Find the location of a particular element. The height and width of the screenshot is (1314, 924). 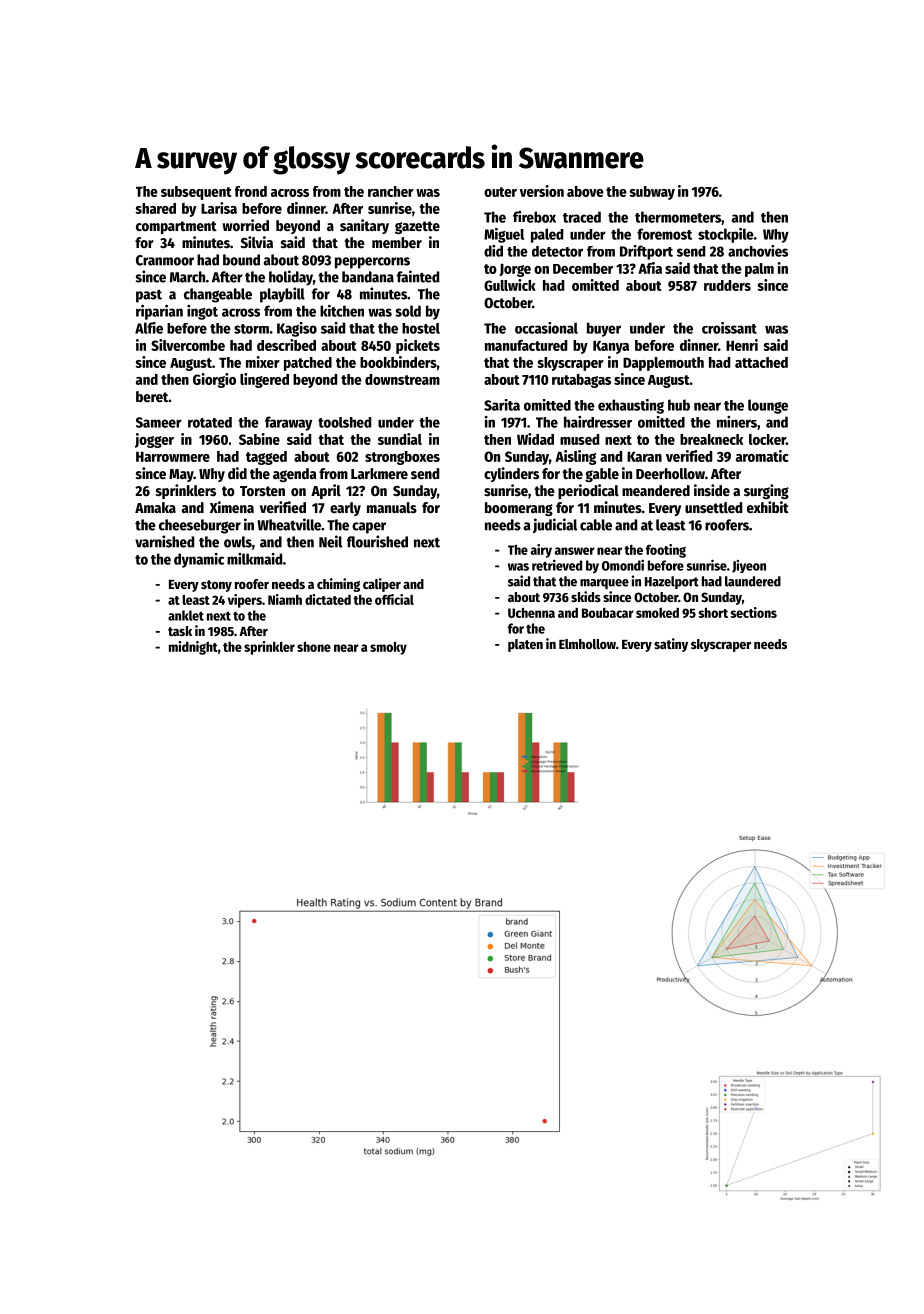

strongboxes is located at coordinates (402, 458).
